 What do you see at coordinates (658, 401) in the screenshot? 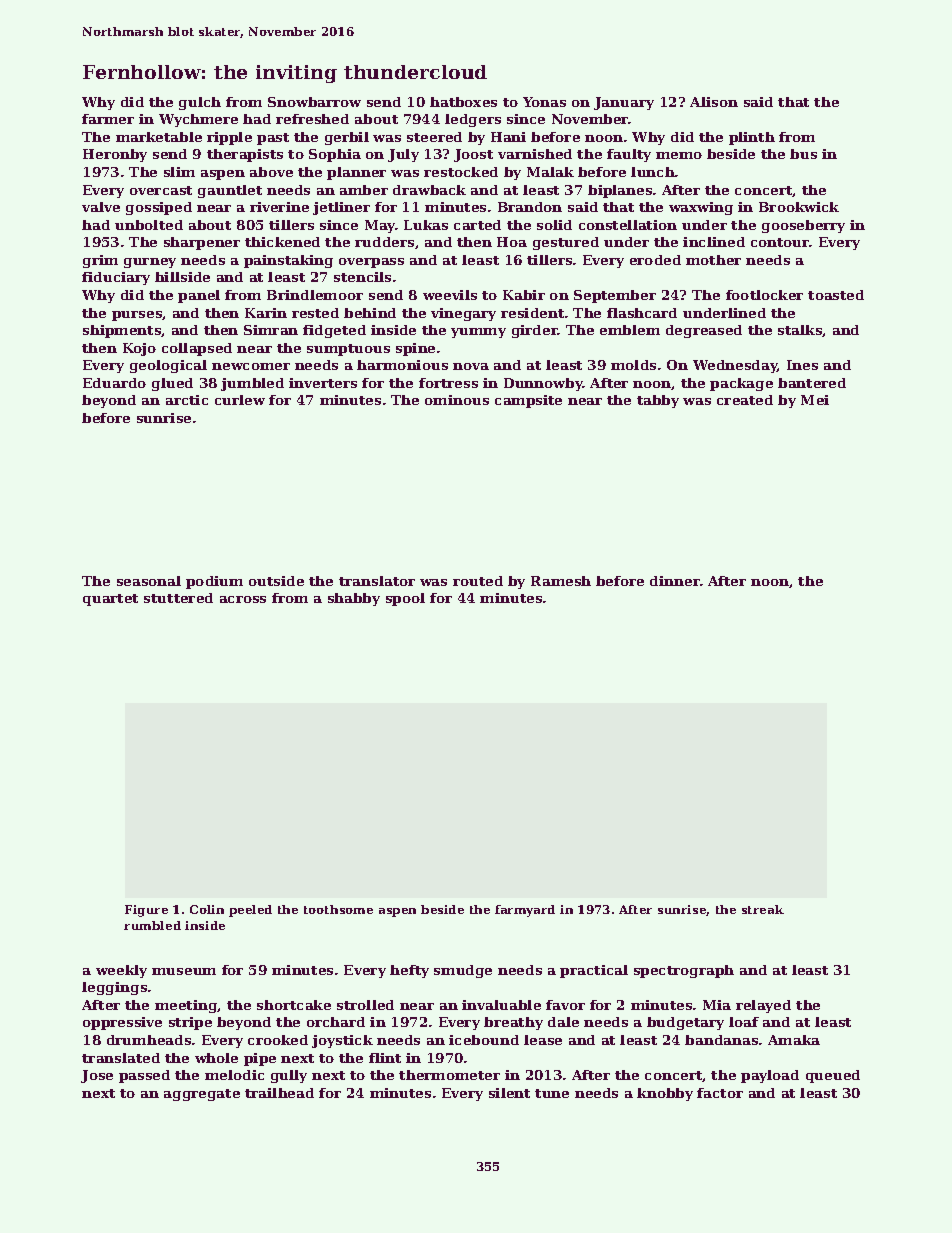
I see `tabby` at bounding box center [658, 401].
